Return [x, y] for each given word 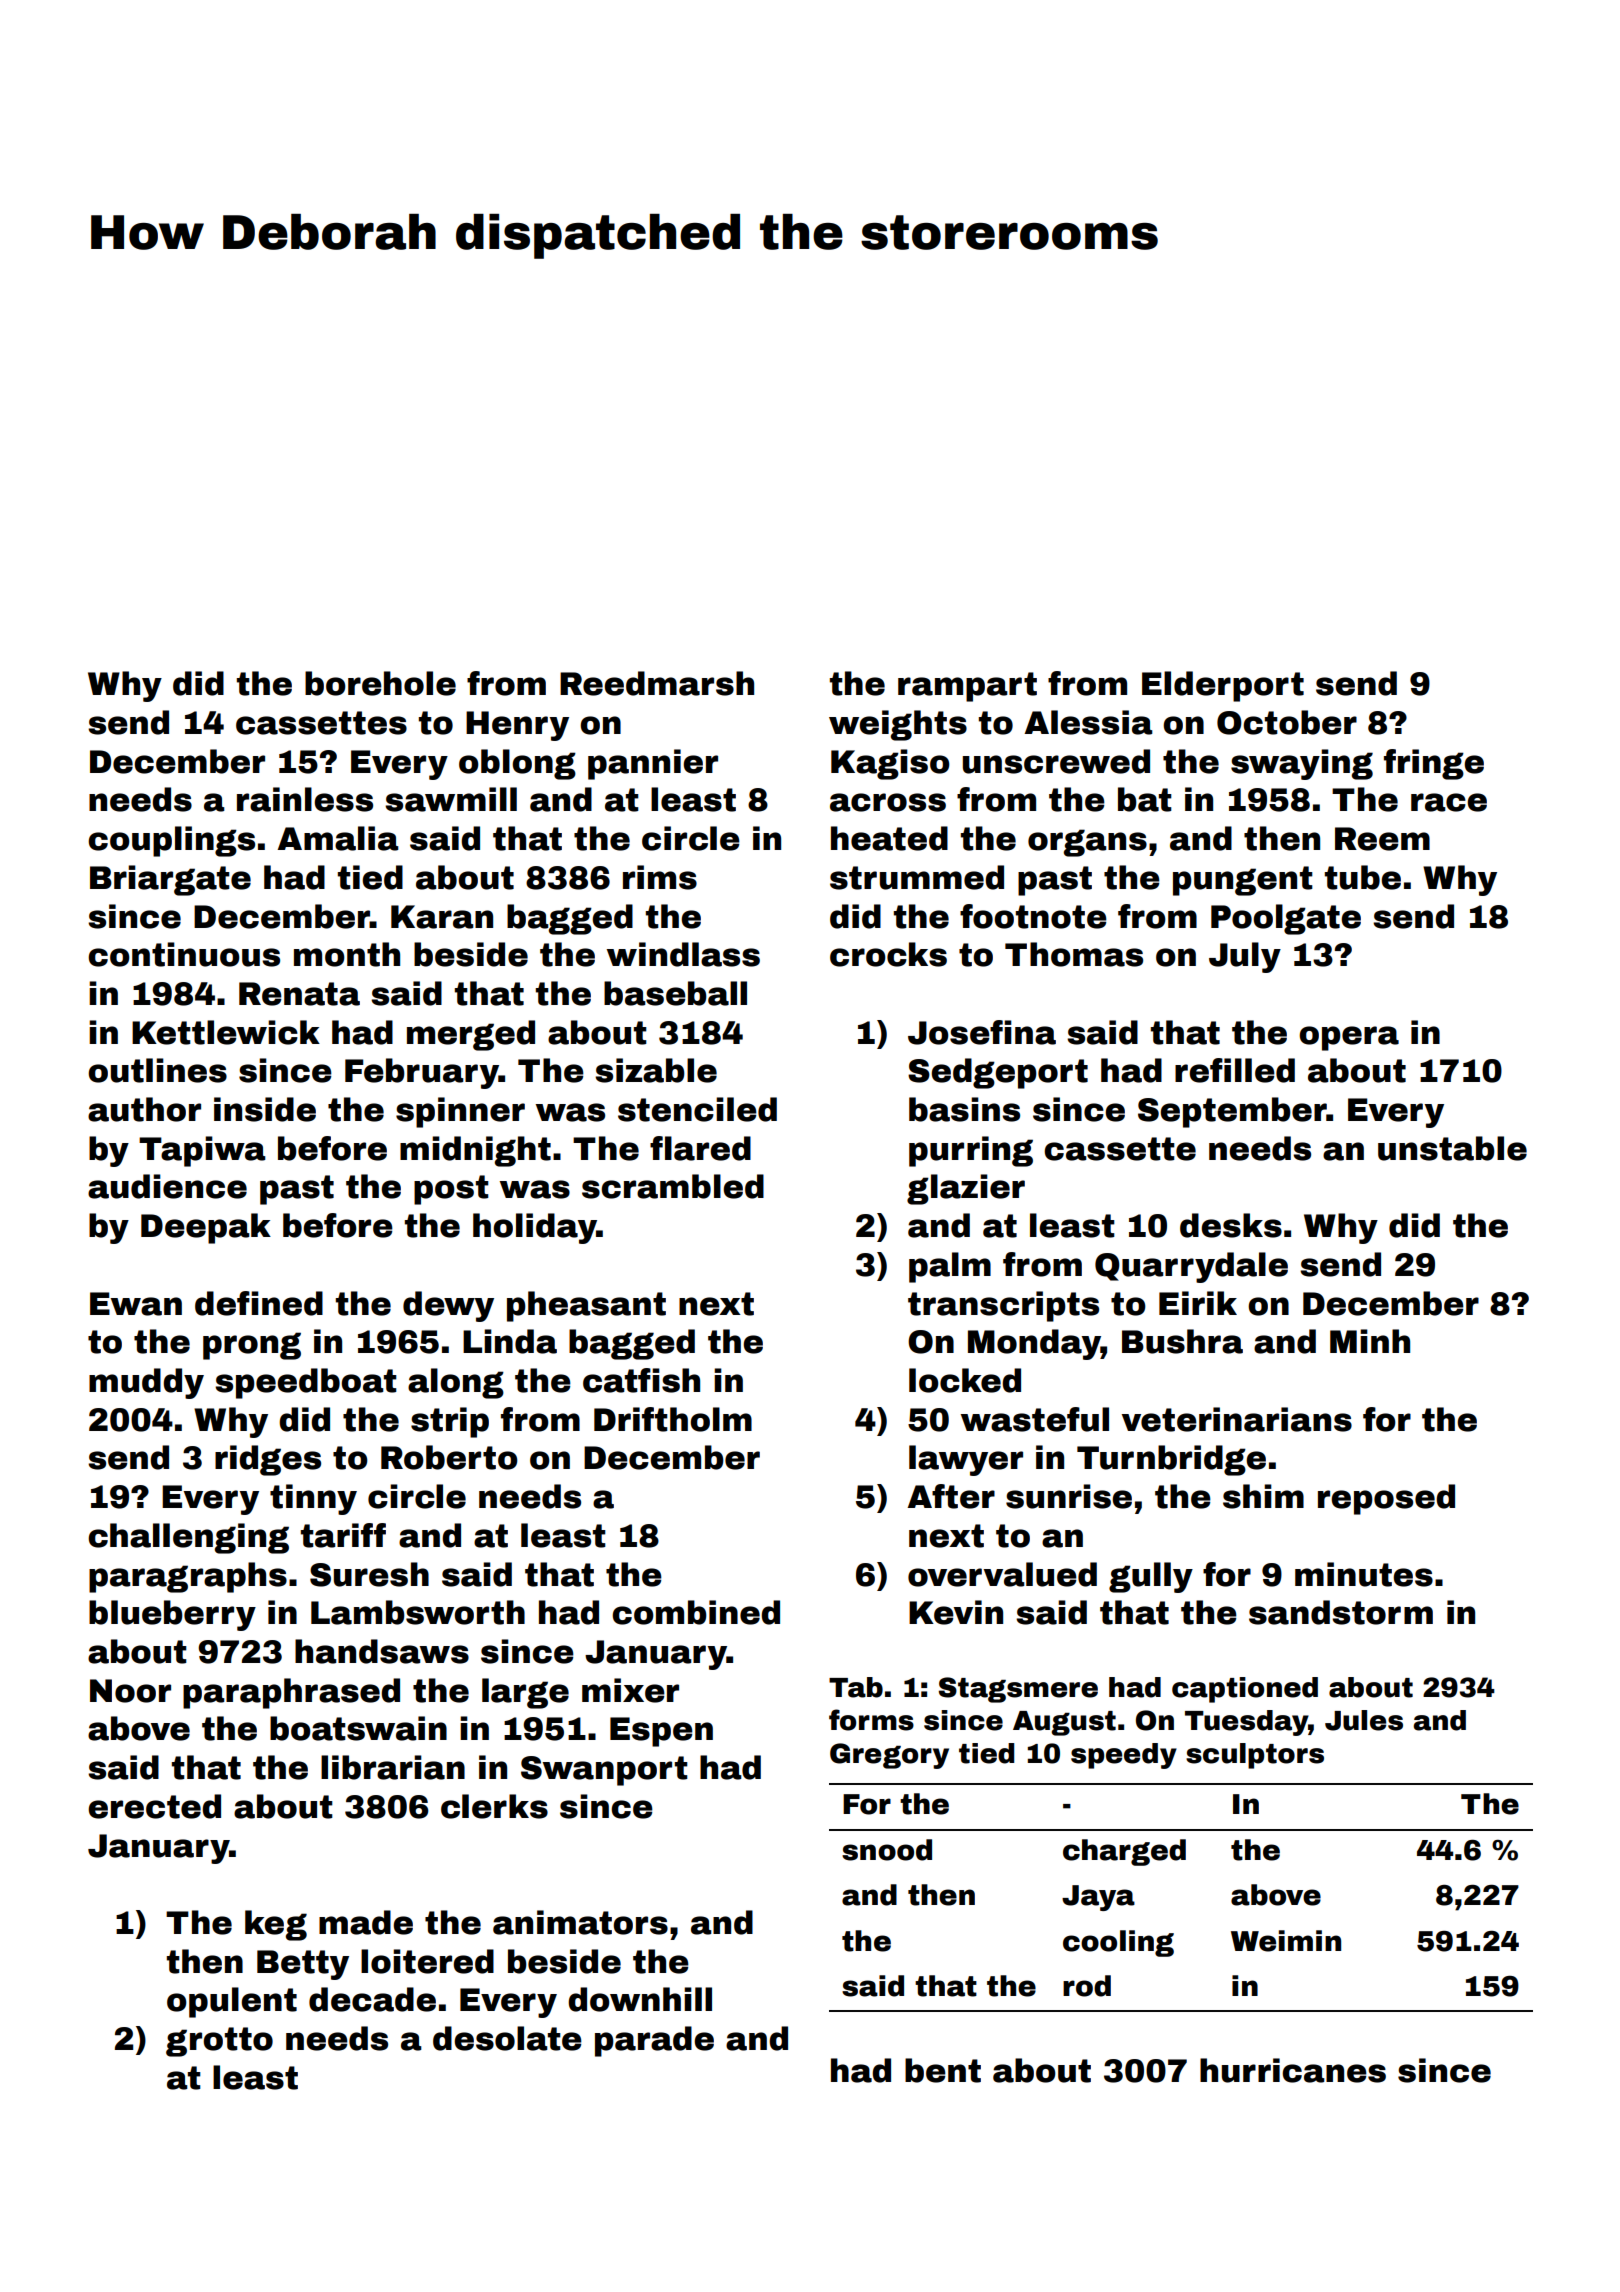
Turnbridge [1171, 1460]
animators [580, 1922]
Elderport [1223, 686]
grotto [219, 2042]
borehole [380, 683]
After [951, 1496]
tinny [313, 1499]
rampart [967, 687]
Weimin [1286, 1941]
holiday [535, 1228]
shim [1263, 1496]
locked [965, 1380]
